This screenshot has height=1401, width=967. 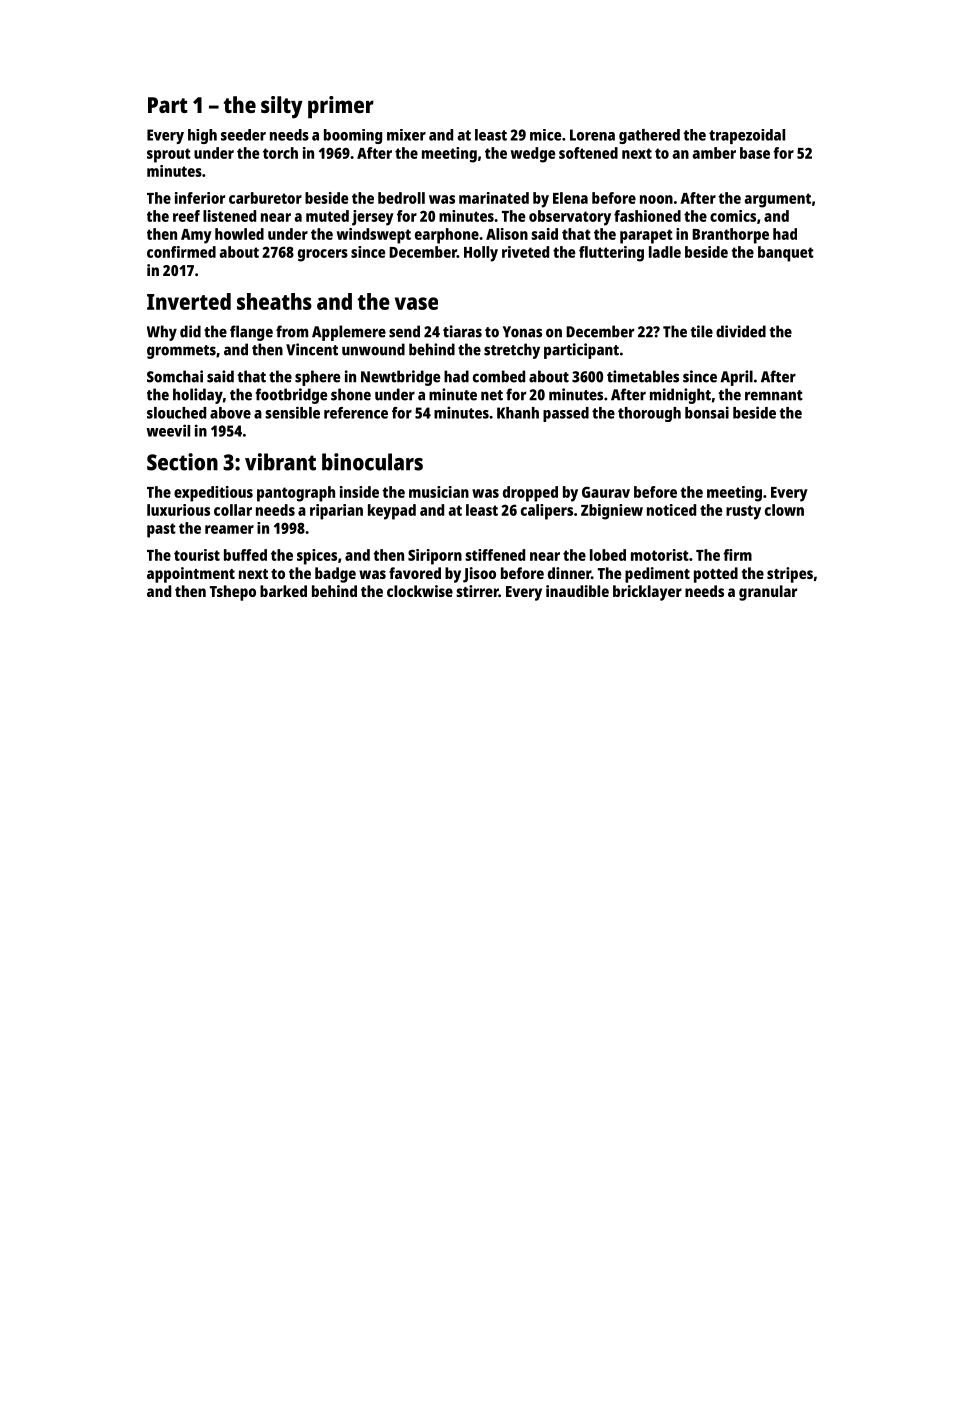 I want to click on spices, so click(x=317, y=557).
